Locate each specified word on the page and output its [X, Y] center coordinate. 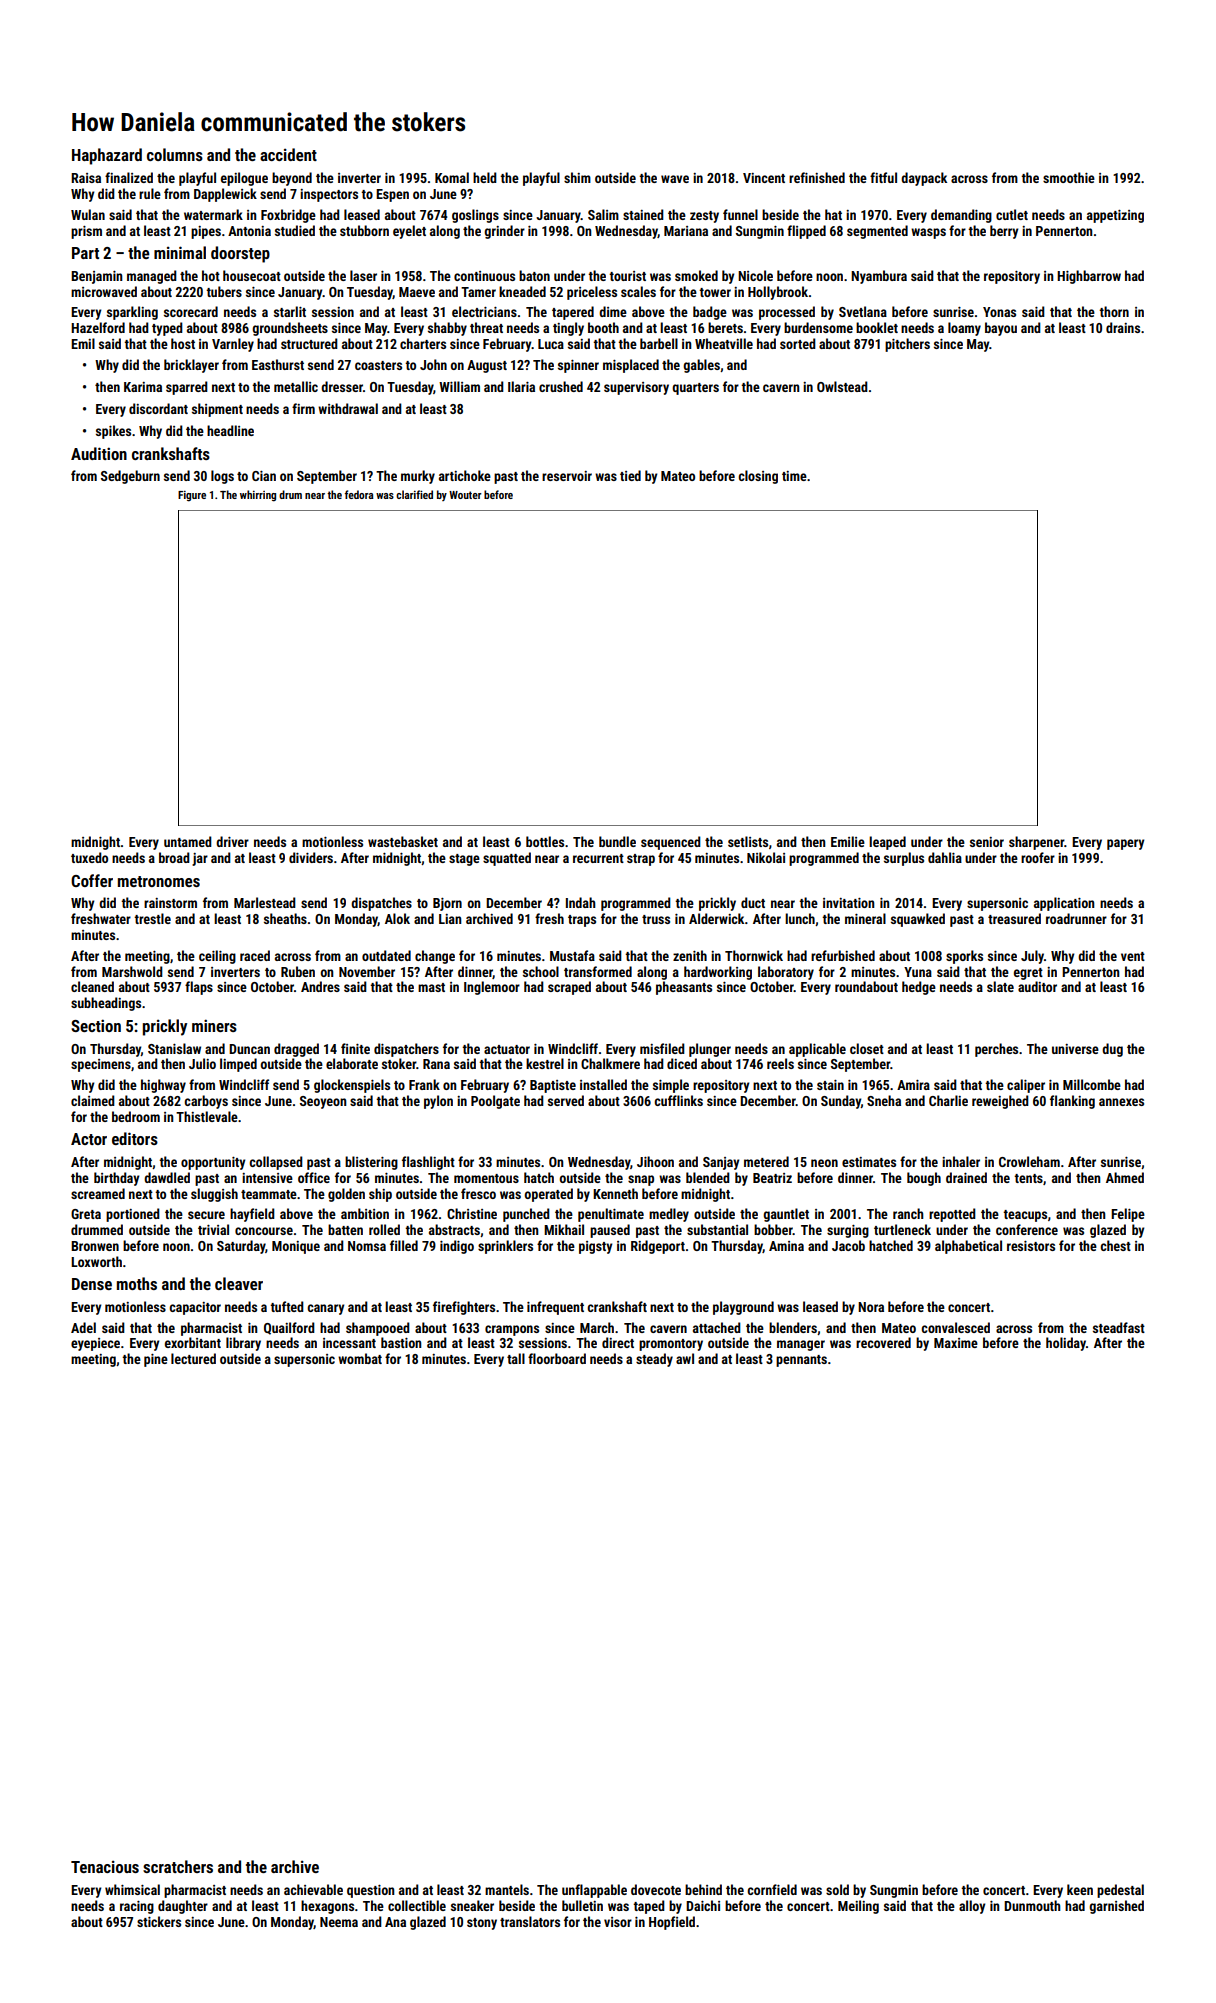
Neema [339, 1922]
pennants [801, 1361]
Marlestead [265, 902]
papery [1125, 844]
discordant [158, 408]
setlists [748, 841]
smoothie [1069, 177]
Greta [86, 1214]
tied [630, 475]
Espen [392, 195]
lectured [193, 1358]
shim [577, 177]
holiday [1066, 1344]
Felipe [1128, 1215]
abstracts [454, 1229]
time [794, 476]
